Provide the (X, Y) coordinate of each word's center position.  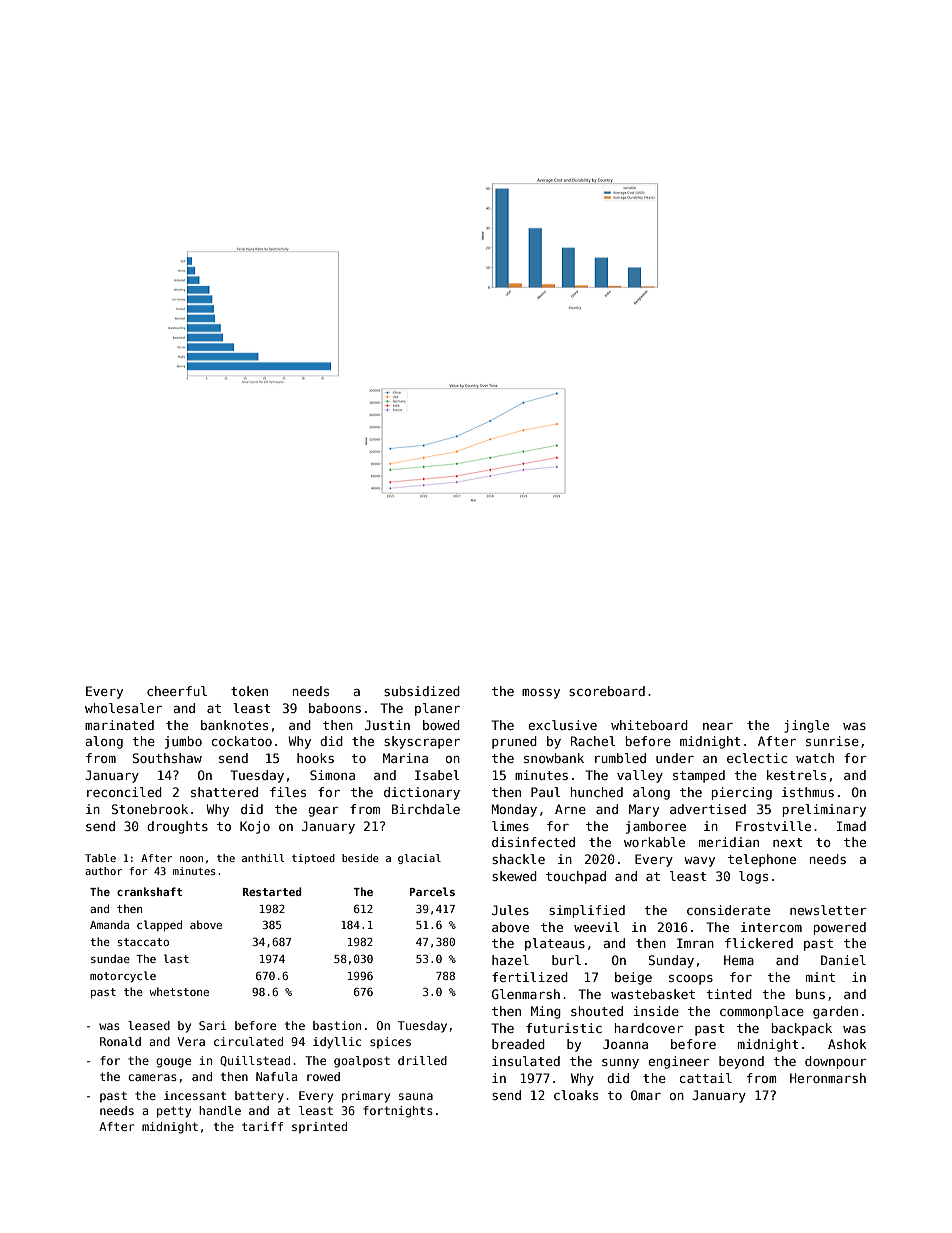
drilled (422, 1060)
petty (174, 1112)
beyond (741, 1062)
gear (323, 812)
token (249, 691)
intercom (771, 927)
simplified (587, 911)
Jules (510, 910)
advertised (708, 809)
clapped (159, 925)
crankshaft (149, 891)
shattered (224, 792)
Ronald (120, 1041)
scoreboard (607, 691)
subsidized (422, 691)
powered (840, 928)
